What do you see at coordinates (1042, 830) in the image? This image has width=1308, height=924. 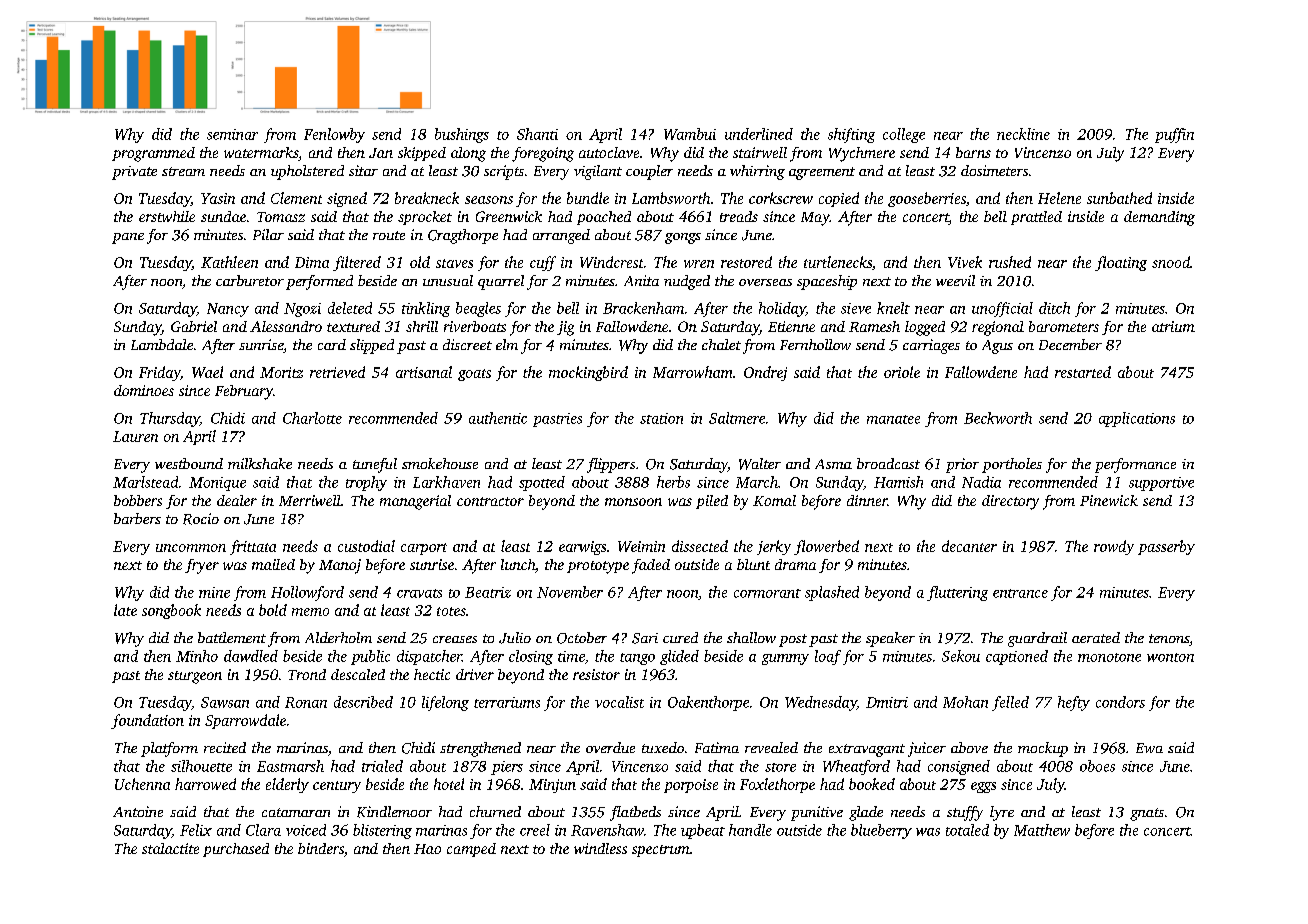 I see `Matthew` at bounding box center [1042, 830].
